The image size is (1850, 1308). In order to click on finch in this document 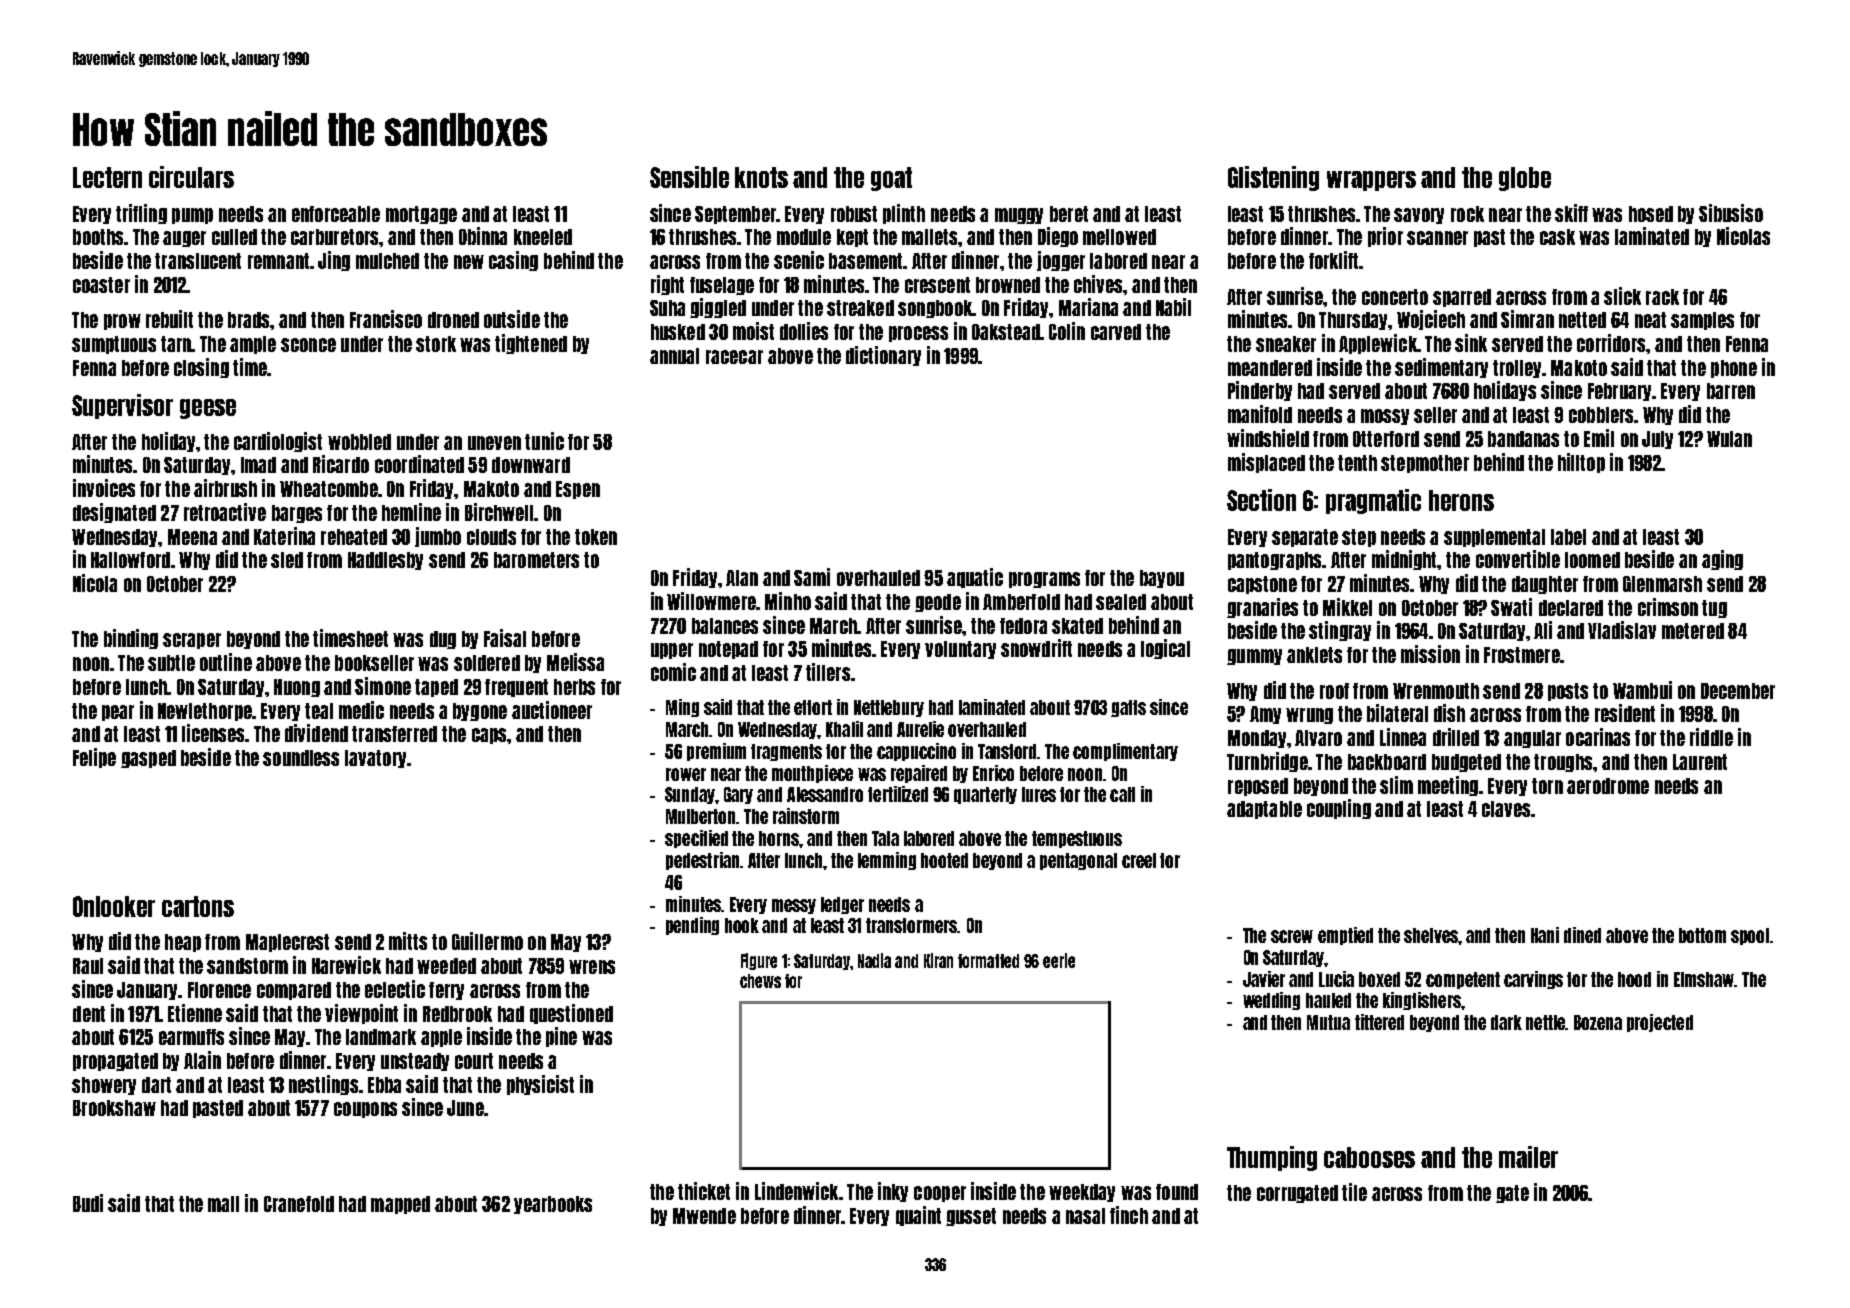, I will do `click(1129, 1215)`.
